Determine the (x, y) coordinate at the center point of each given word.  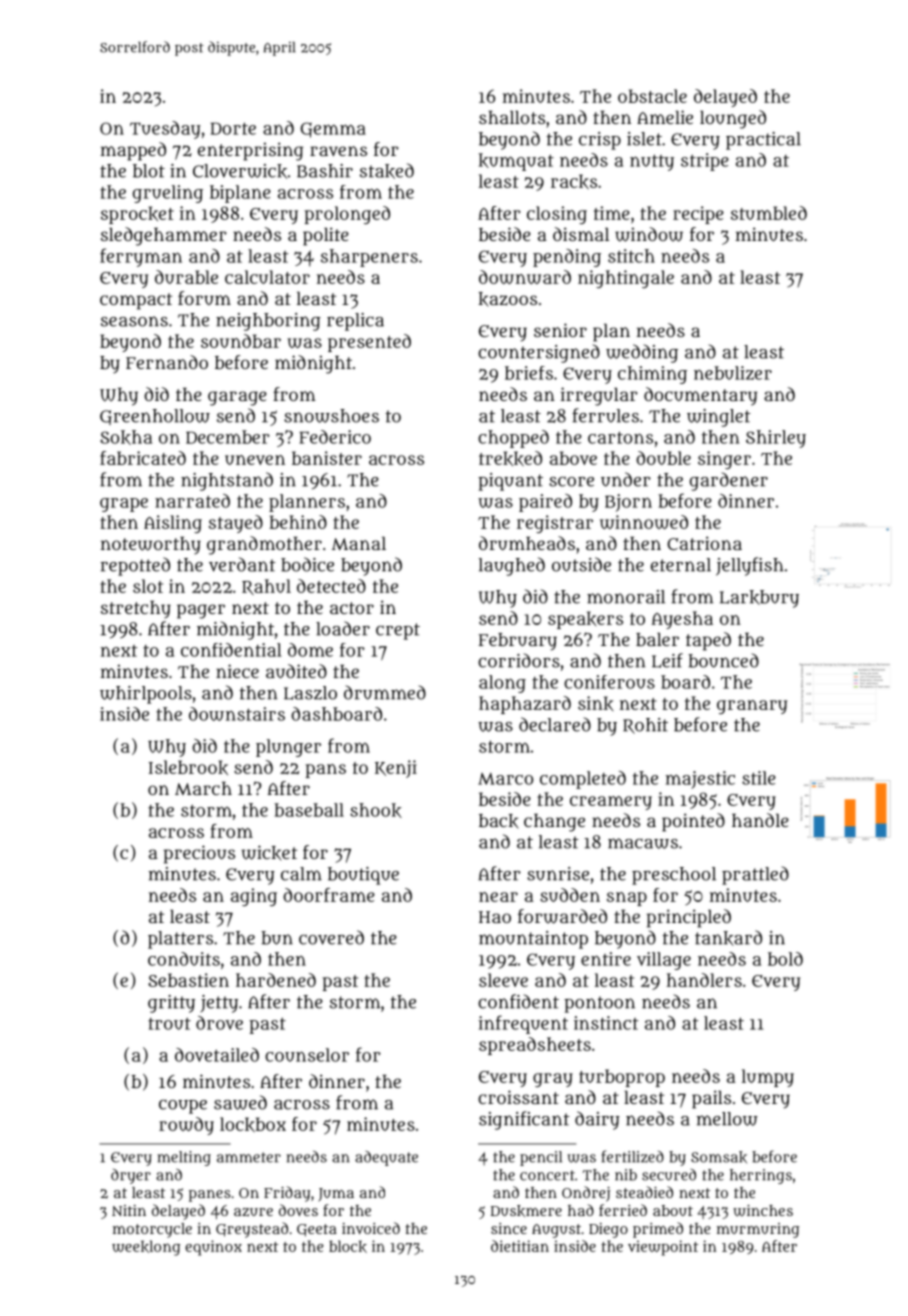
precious (199, 854)
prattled (755, 875)
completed (583, 780)
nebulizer (733, 373)
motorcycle (152, 1230)
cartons (620, 437)
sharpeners (369, 258)
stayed (236, 524)
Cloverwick (240, 171)
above (573, 458)
